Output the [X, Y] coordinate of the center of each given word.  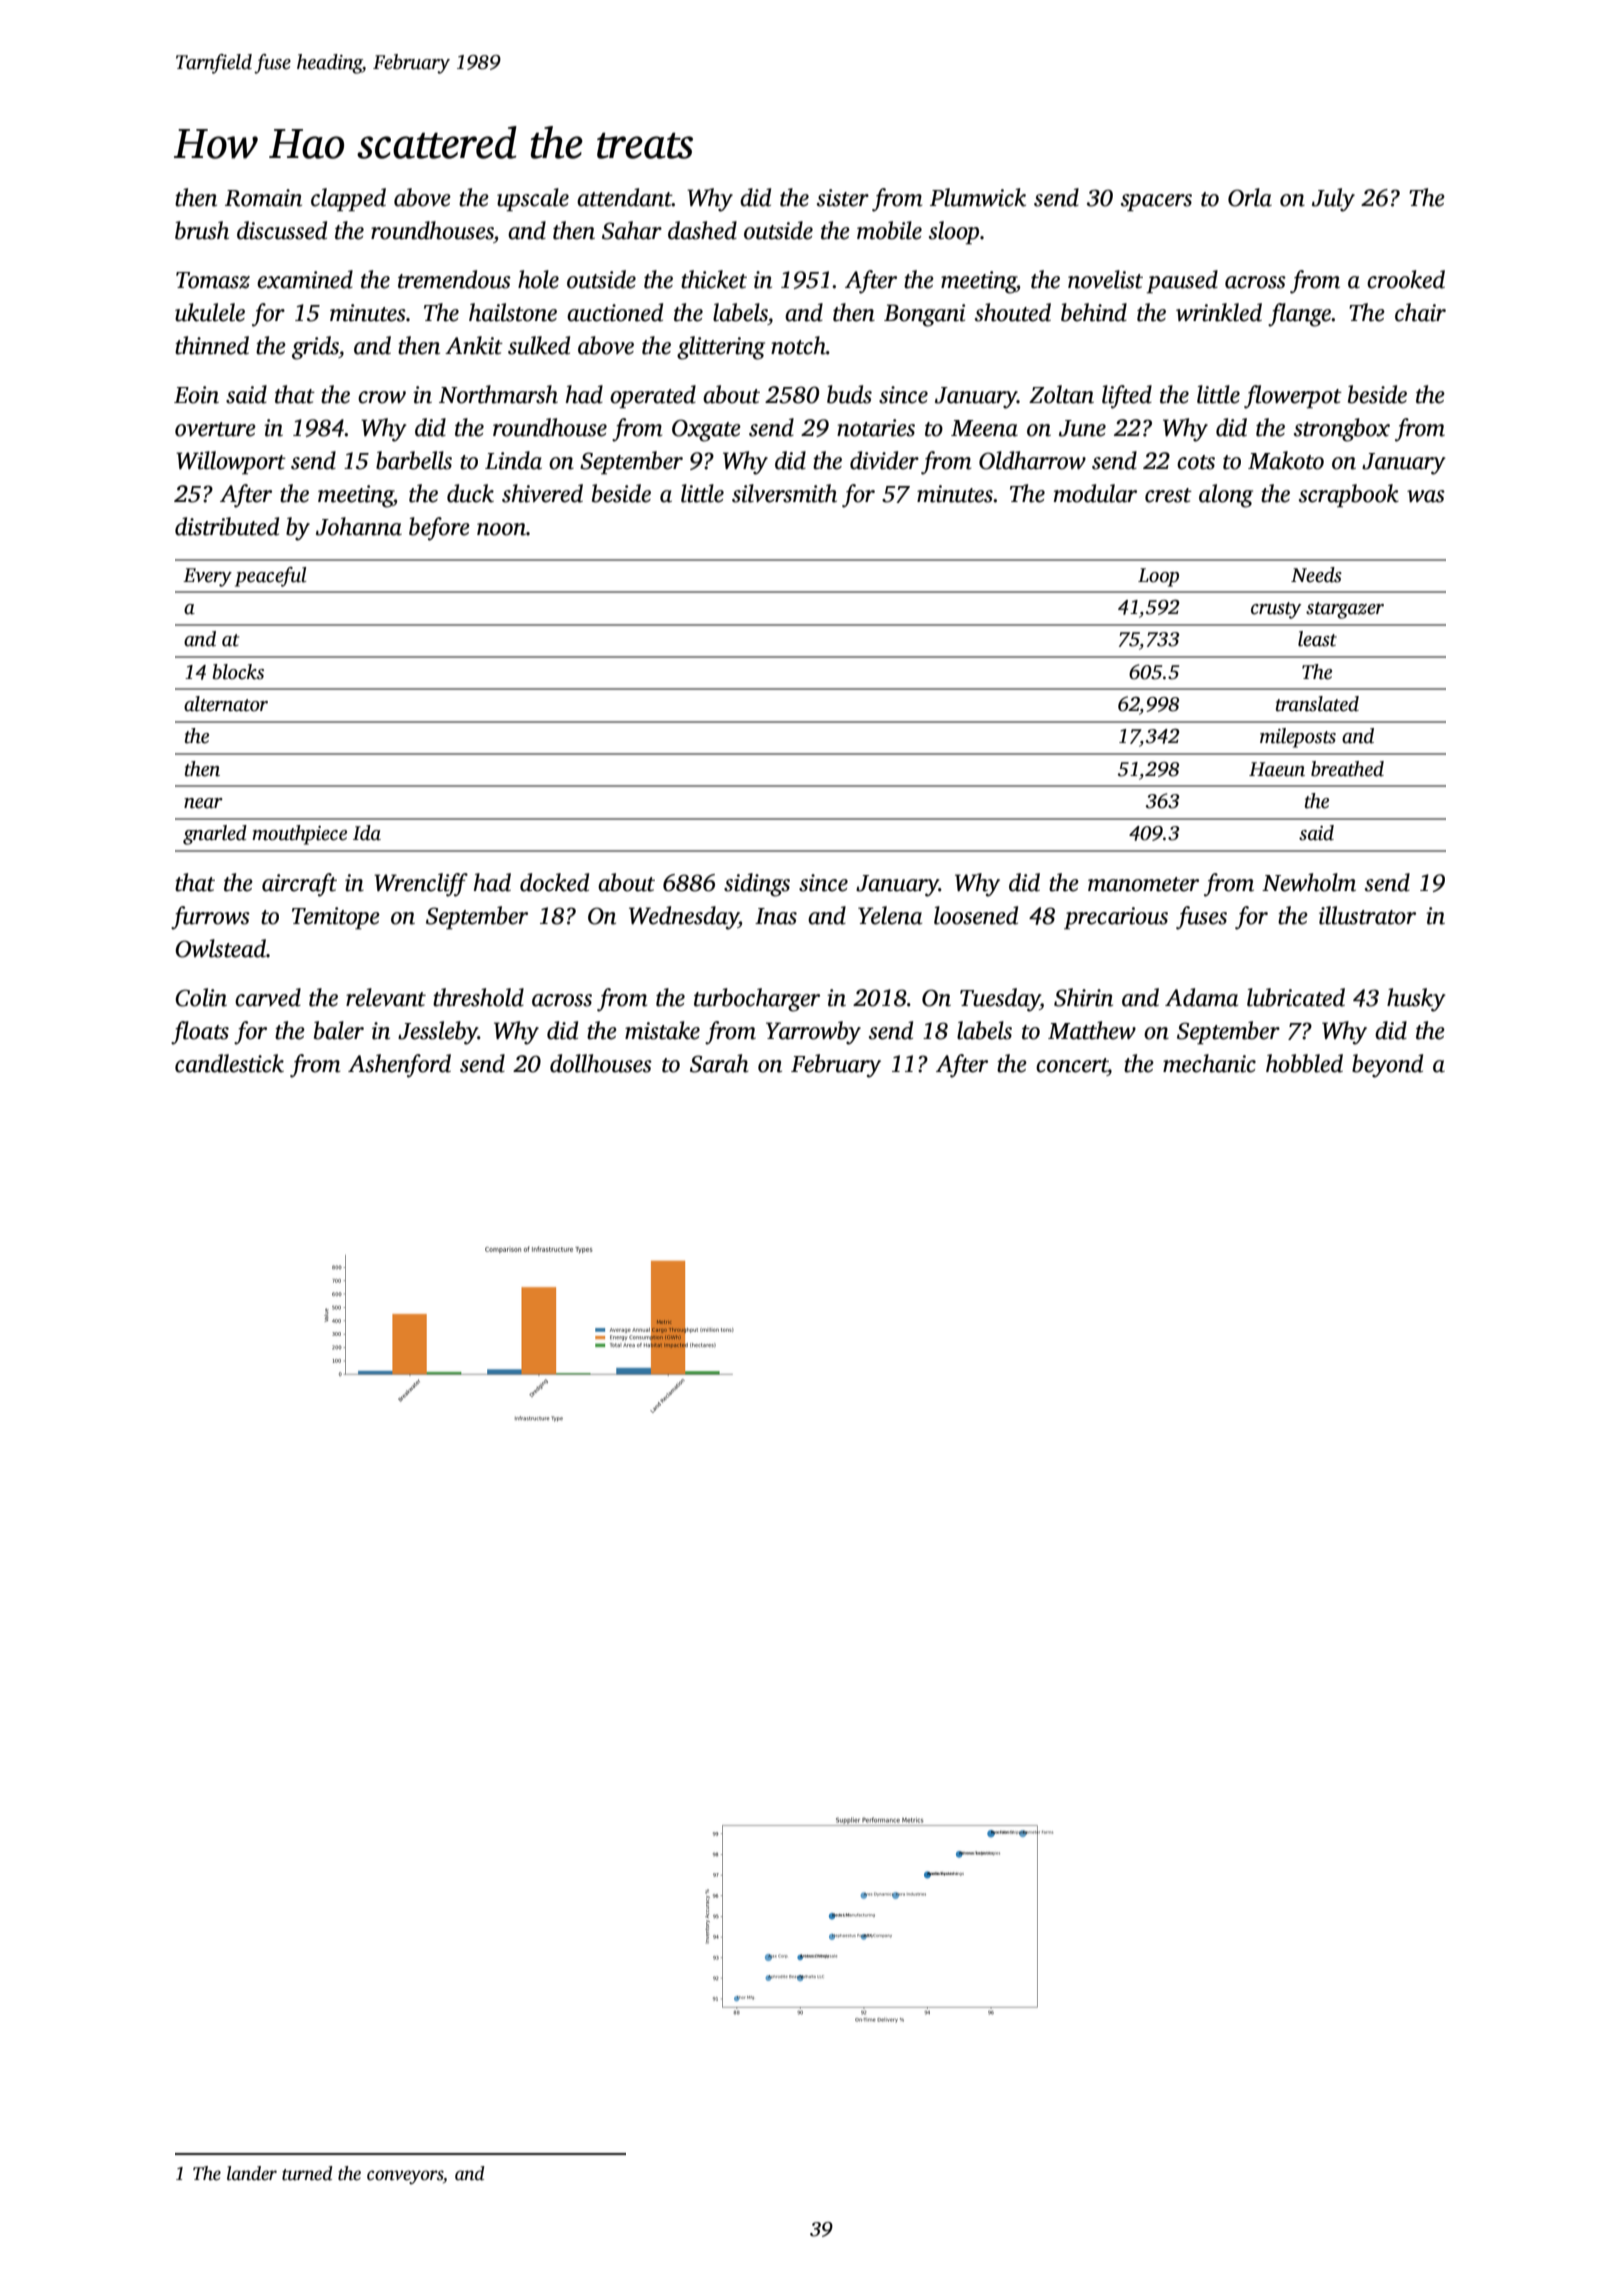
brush [202, 230]
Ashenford [399, 1066]
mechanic [1209, 1063]
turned [307, 2173]
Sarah [719, 1063]
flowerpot [1293, 397]
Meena [984, 428]
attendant [624, 197]
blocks [238, 672]
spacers [1156, 202]
